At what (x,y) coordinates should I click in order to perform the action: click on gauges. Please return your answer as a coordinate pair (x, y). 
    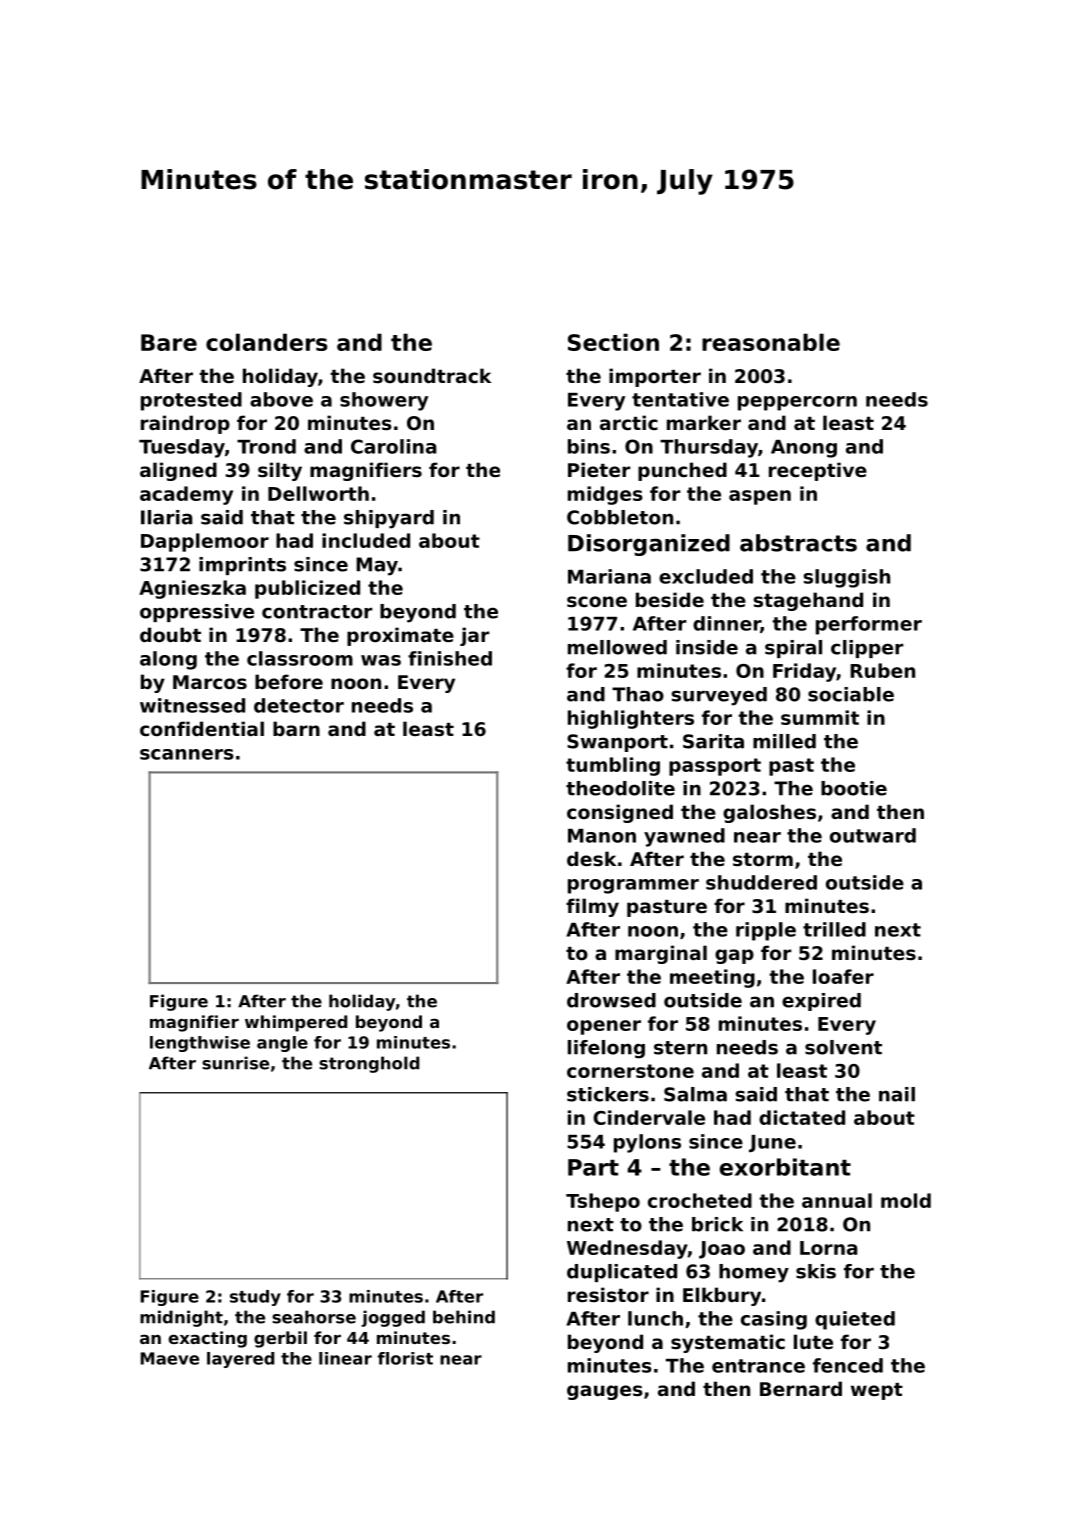
    Looking at the image, I should click on (605, 1392).
